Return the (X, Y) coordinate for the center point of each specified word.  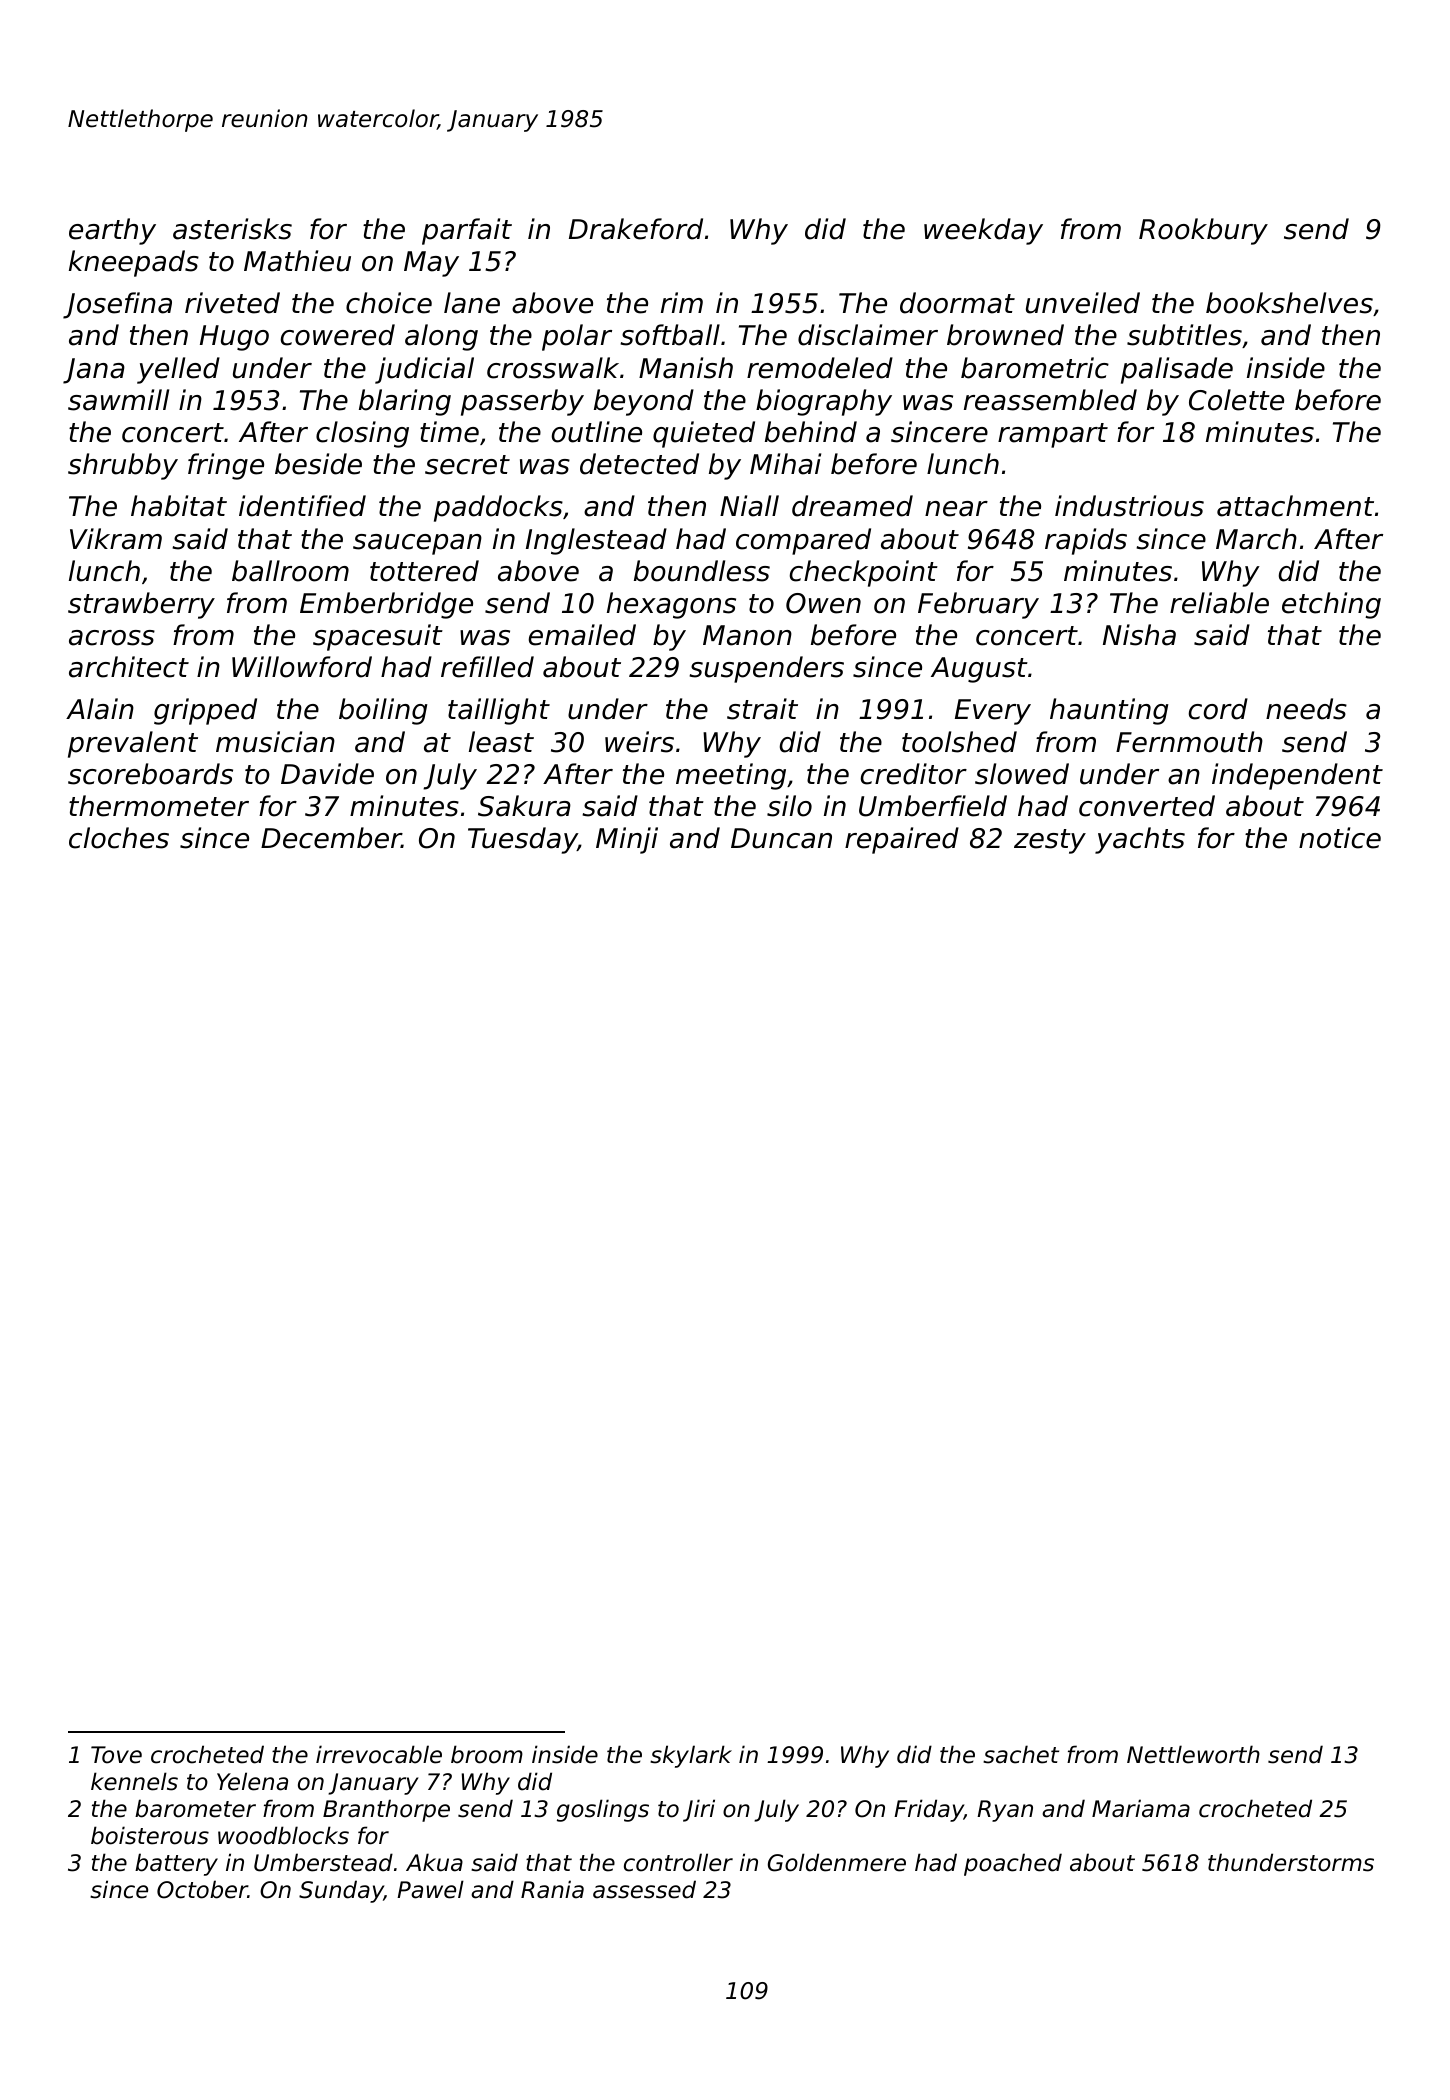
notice (1340, 838)
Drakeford (636, 229)
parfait (467, 231)
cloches (119, 838)
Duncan (781, 838)
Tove (116, 1755)
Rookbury (1203, 231)
